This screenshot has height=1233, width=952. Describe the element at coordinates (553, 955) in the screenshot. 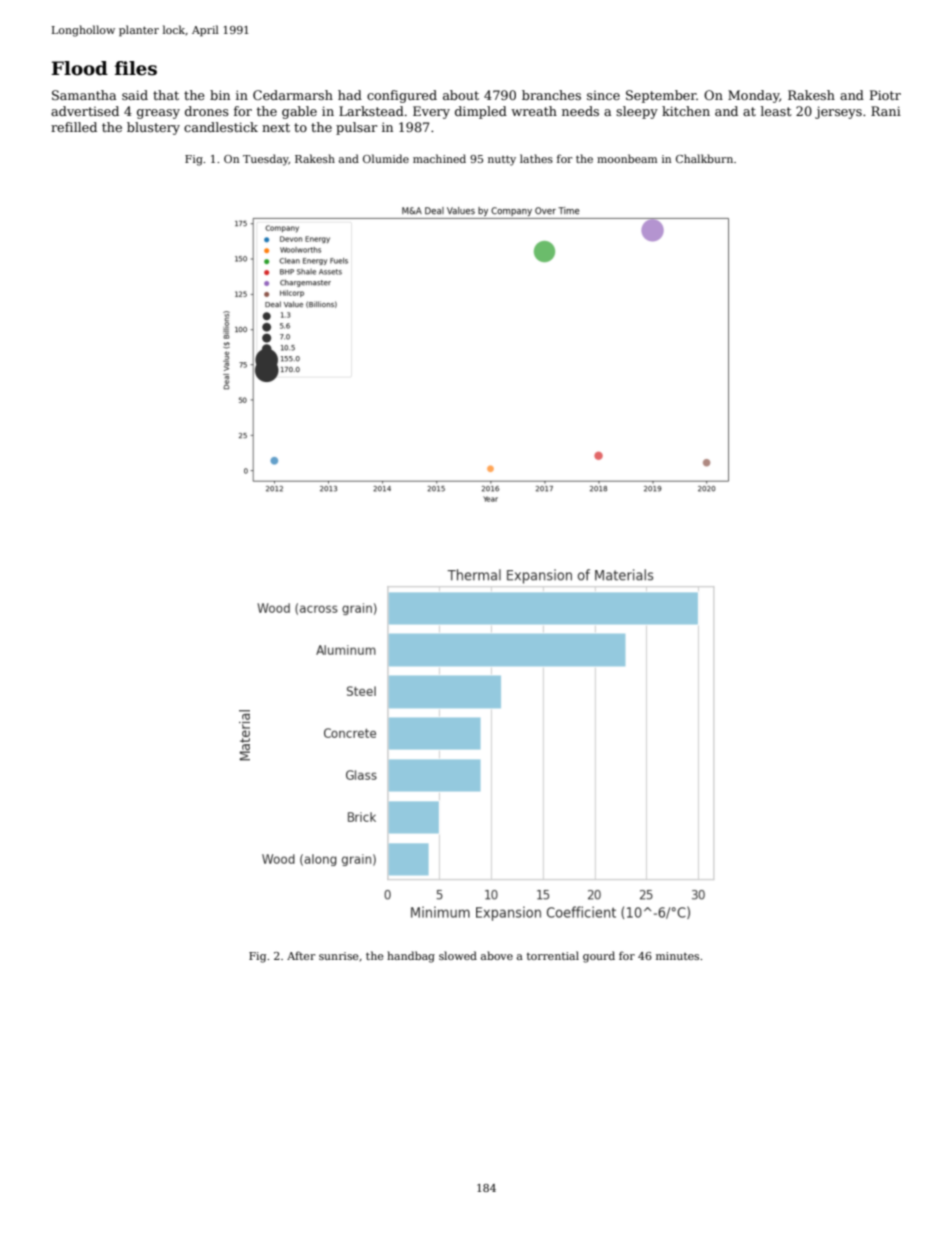

I see `torrential` at that location.
